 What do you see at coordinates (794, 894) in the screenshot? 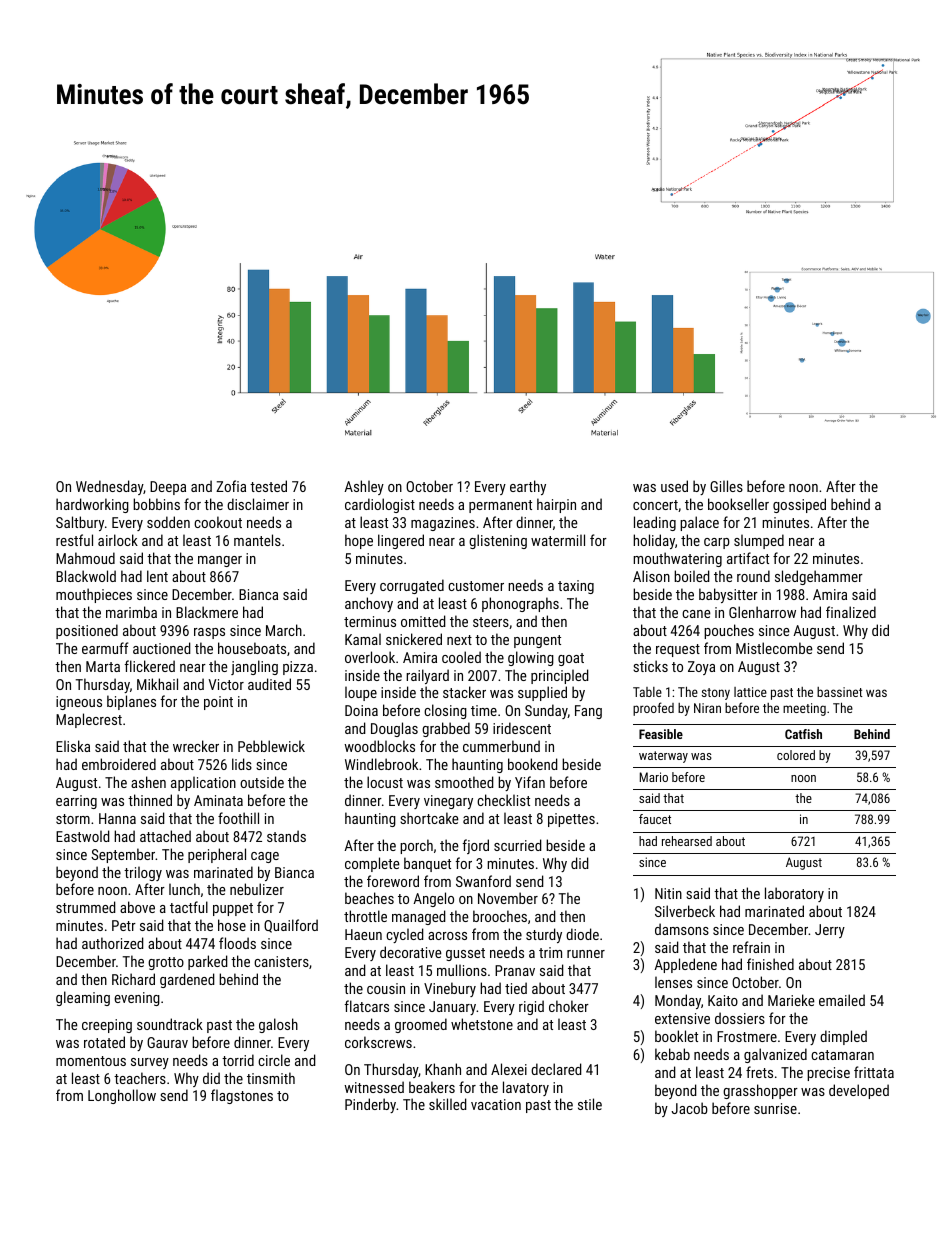
I see `laboratory` at bounding box center [794, 894].
